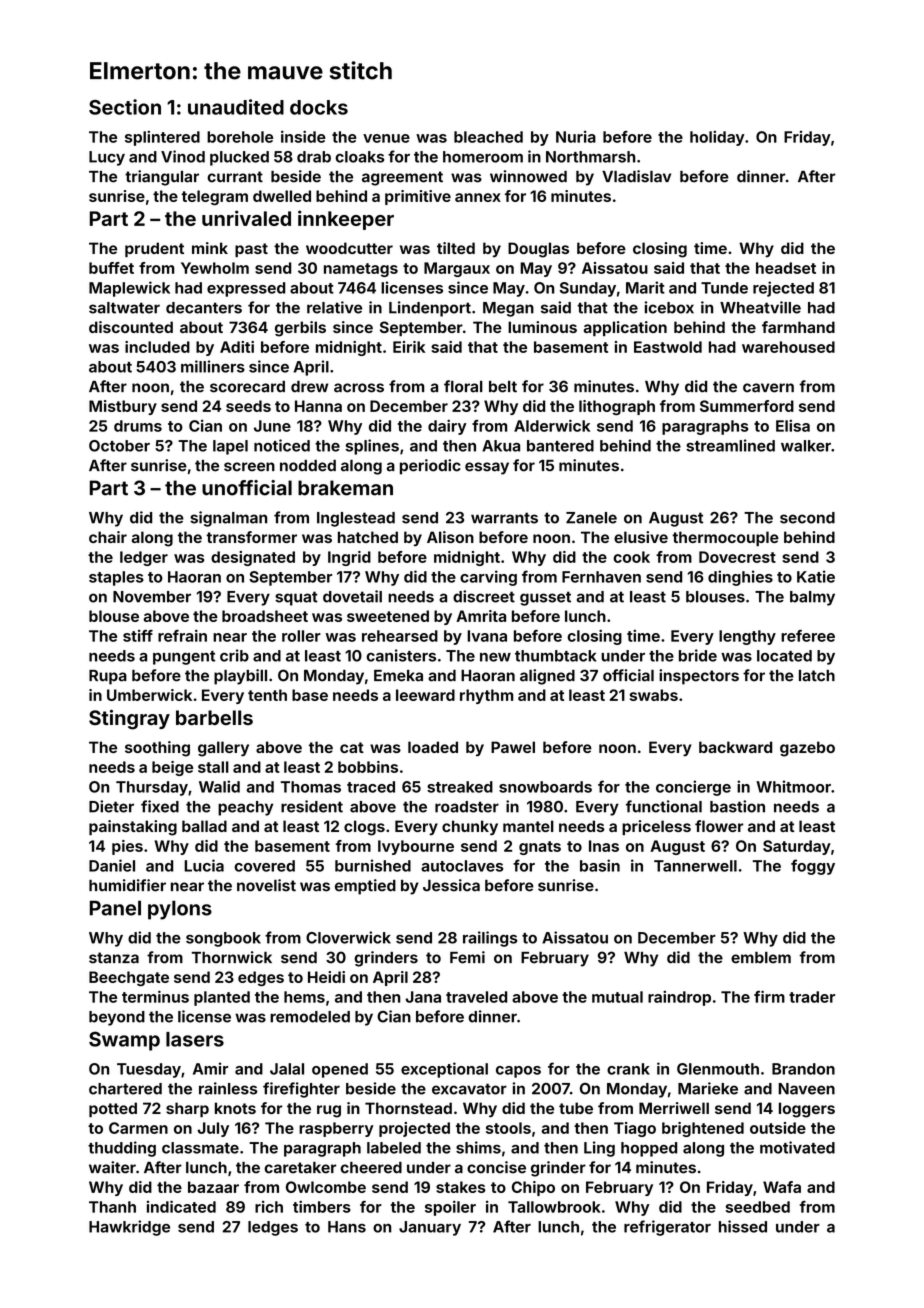 Image resolution: width=924 pixels, height=1308 pixels. Describe the element at coordinates (806, 446) in the page. I see `walker` at that location.
